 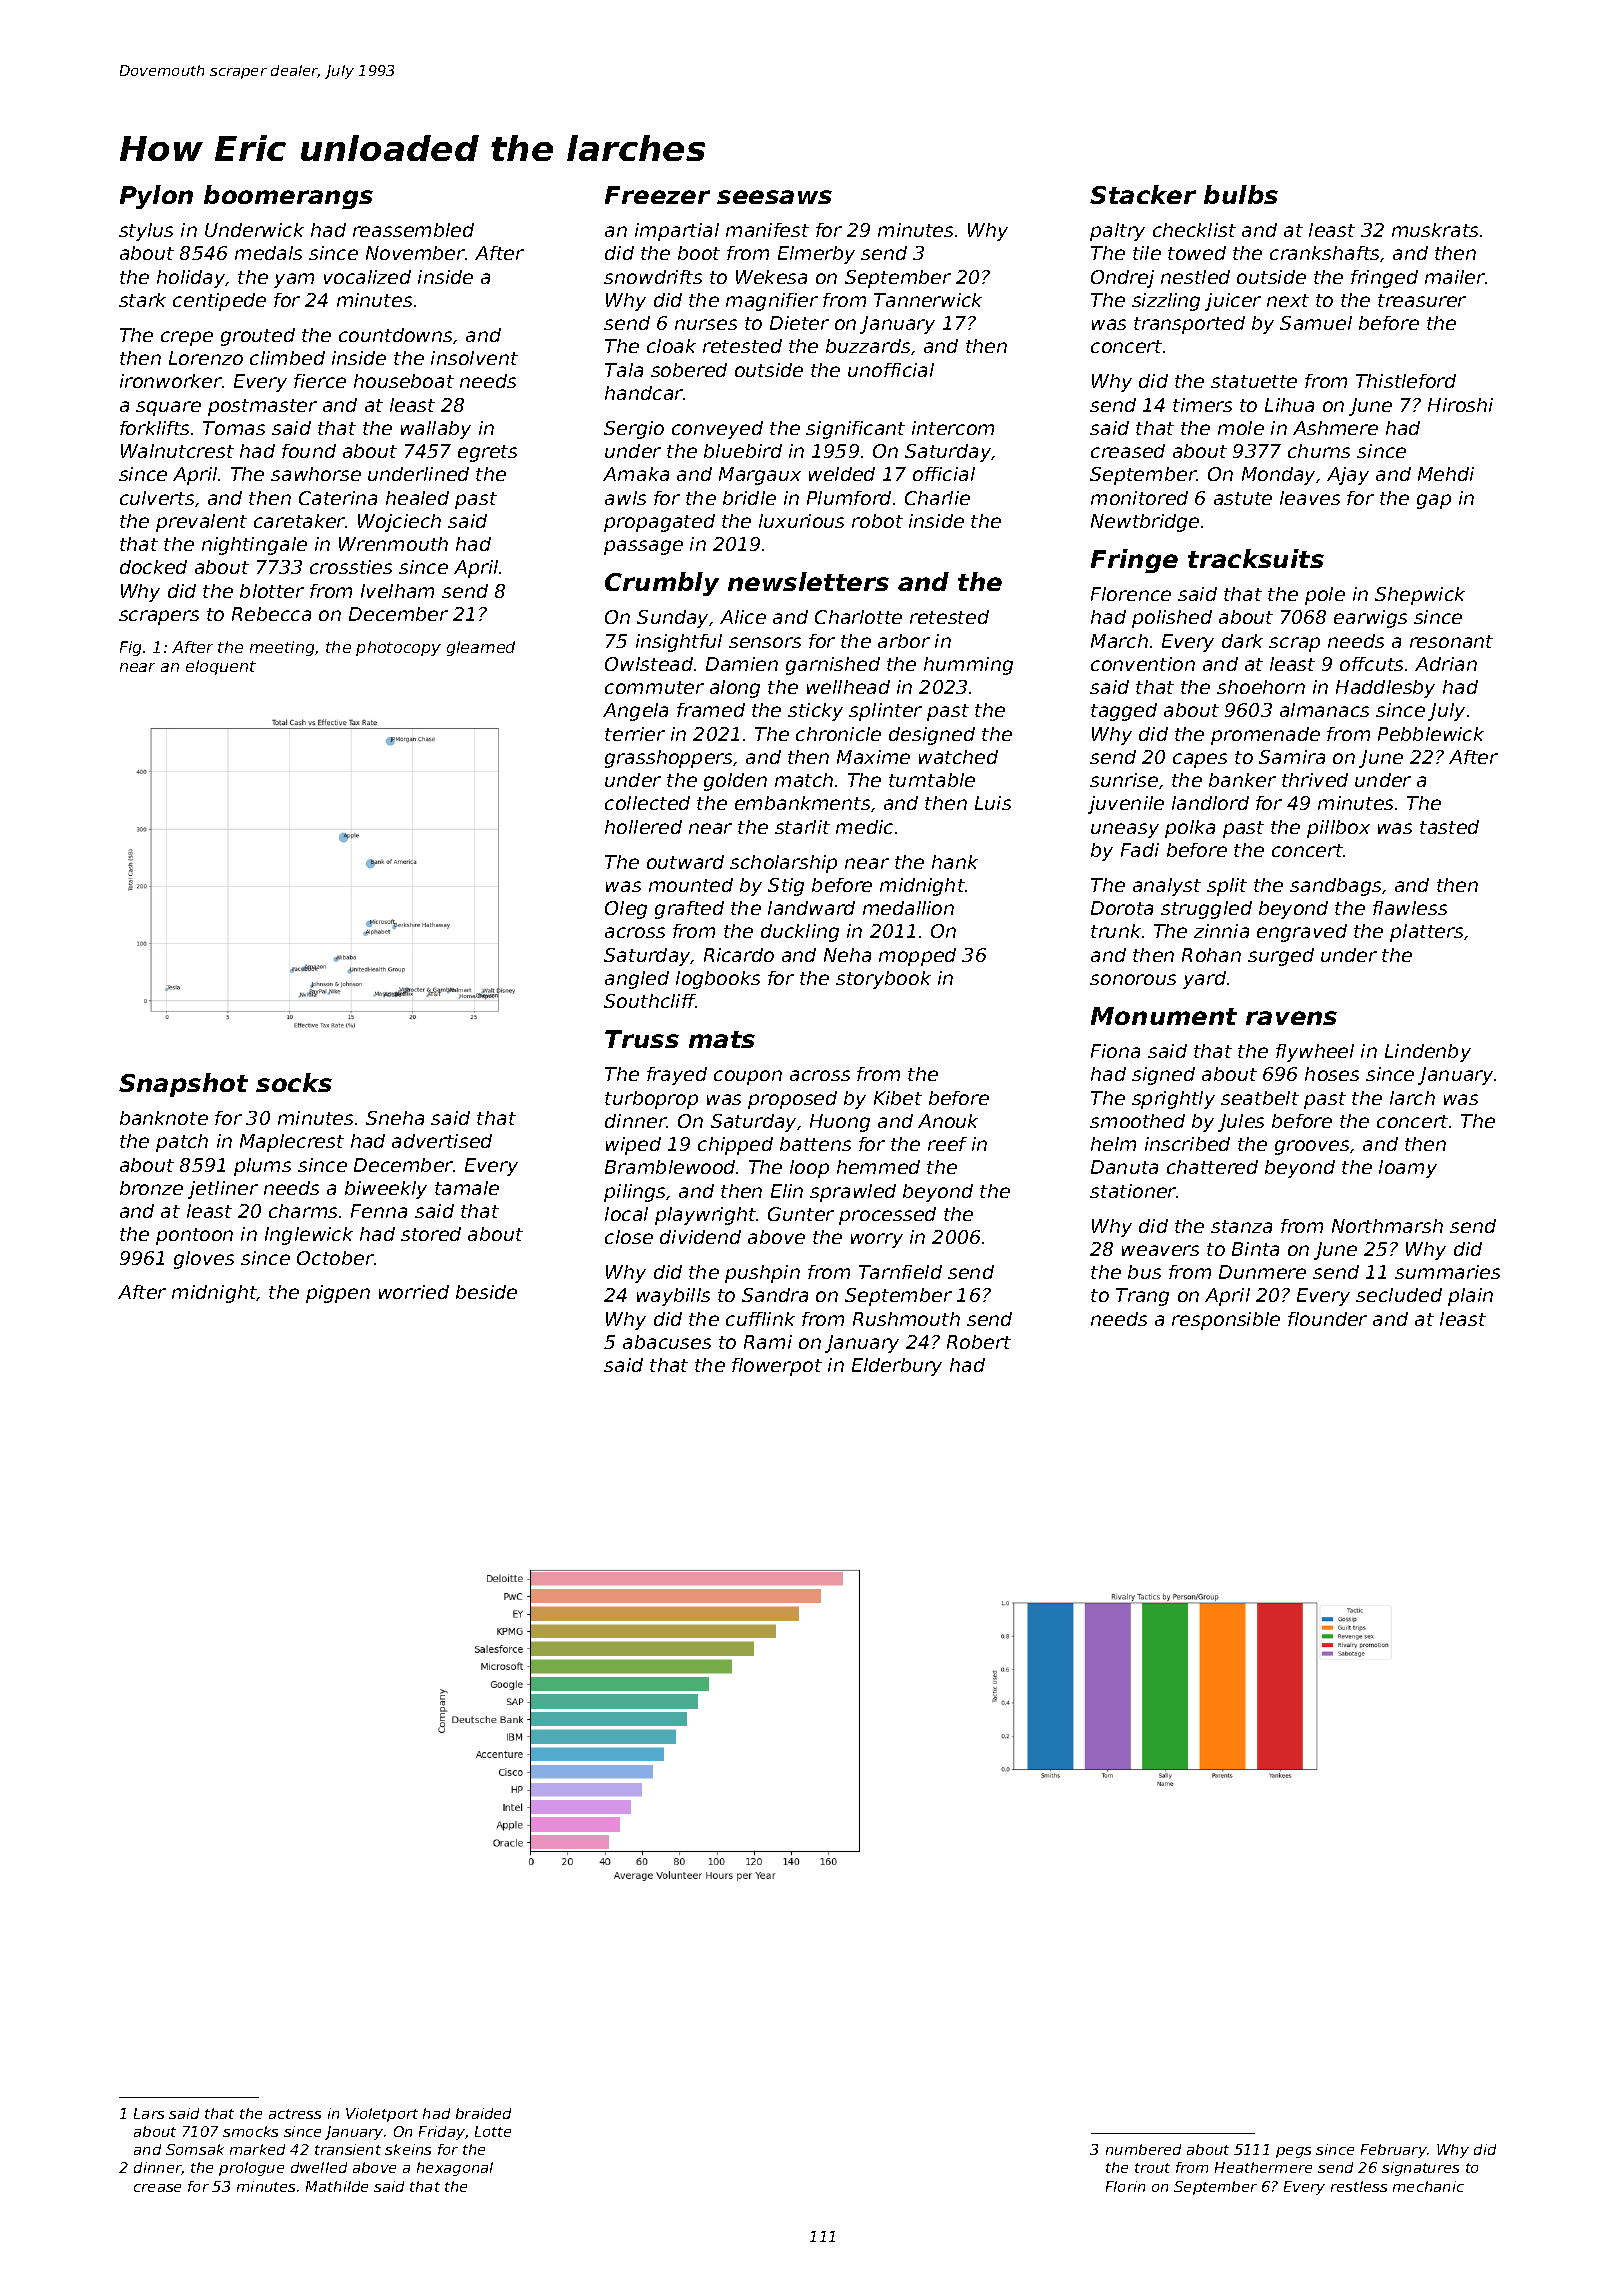 What do you see at coordinates (1289, 405) in the screenshot?
I see `Lihua` at bounding box center [1289, 405].
